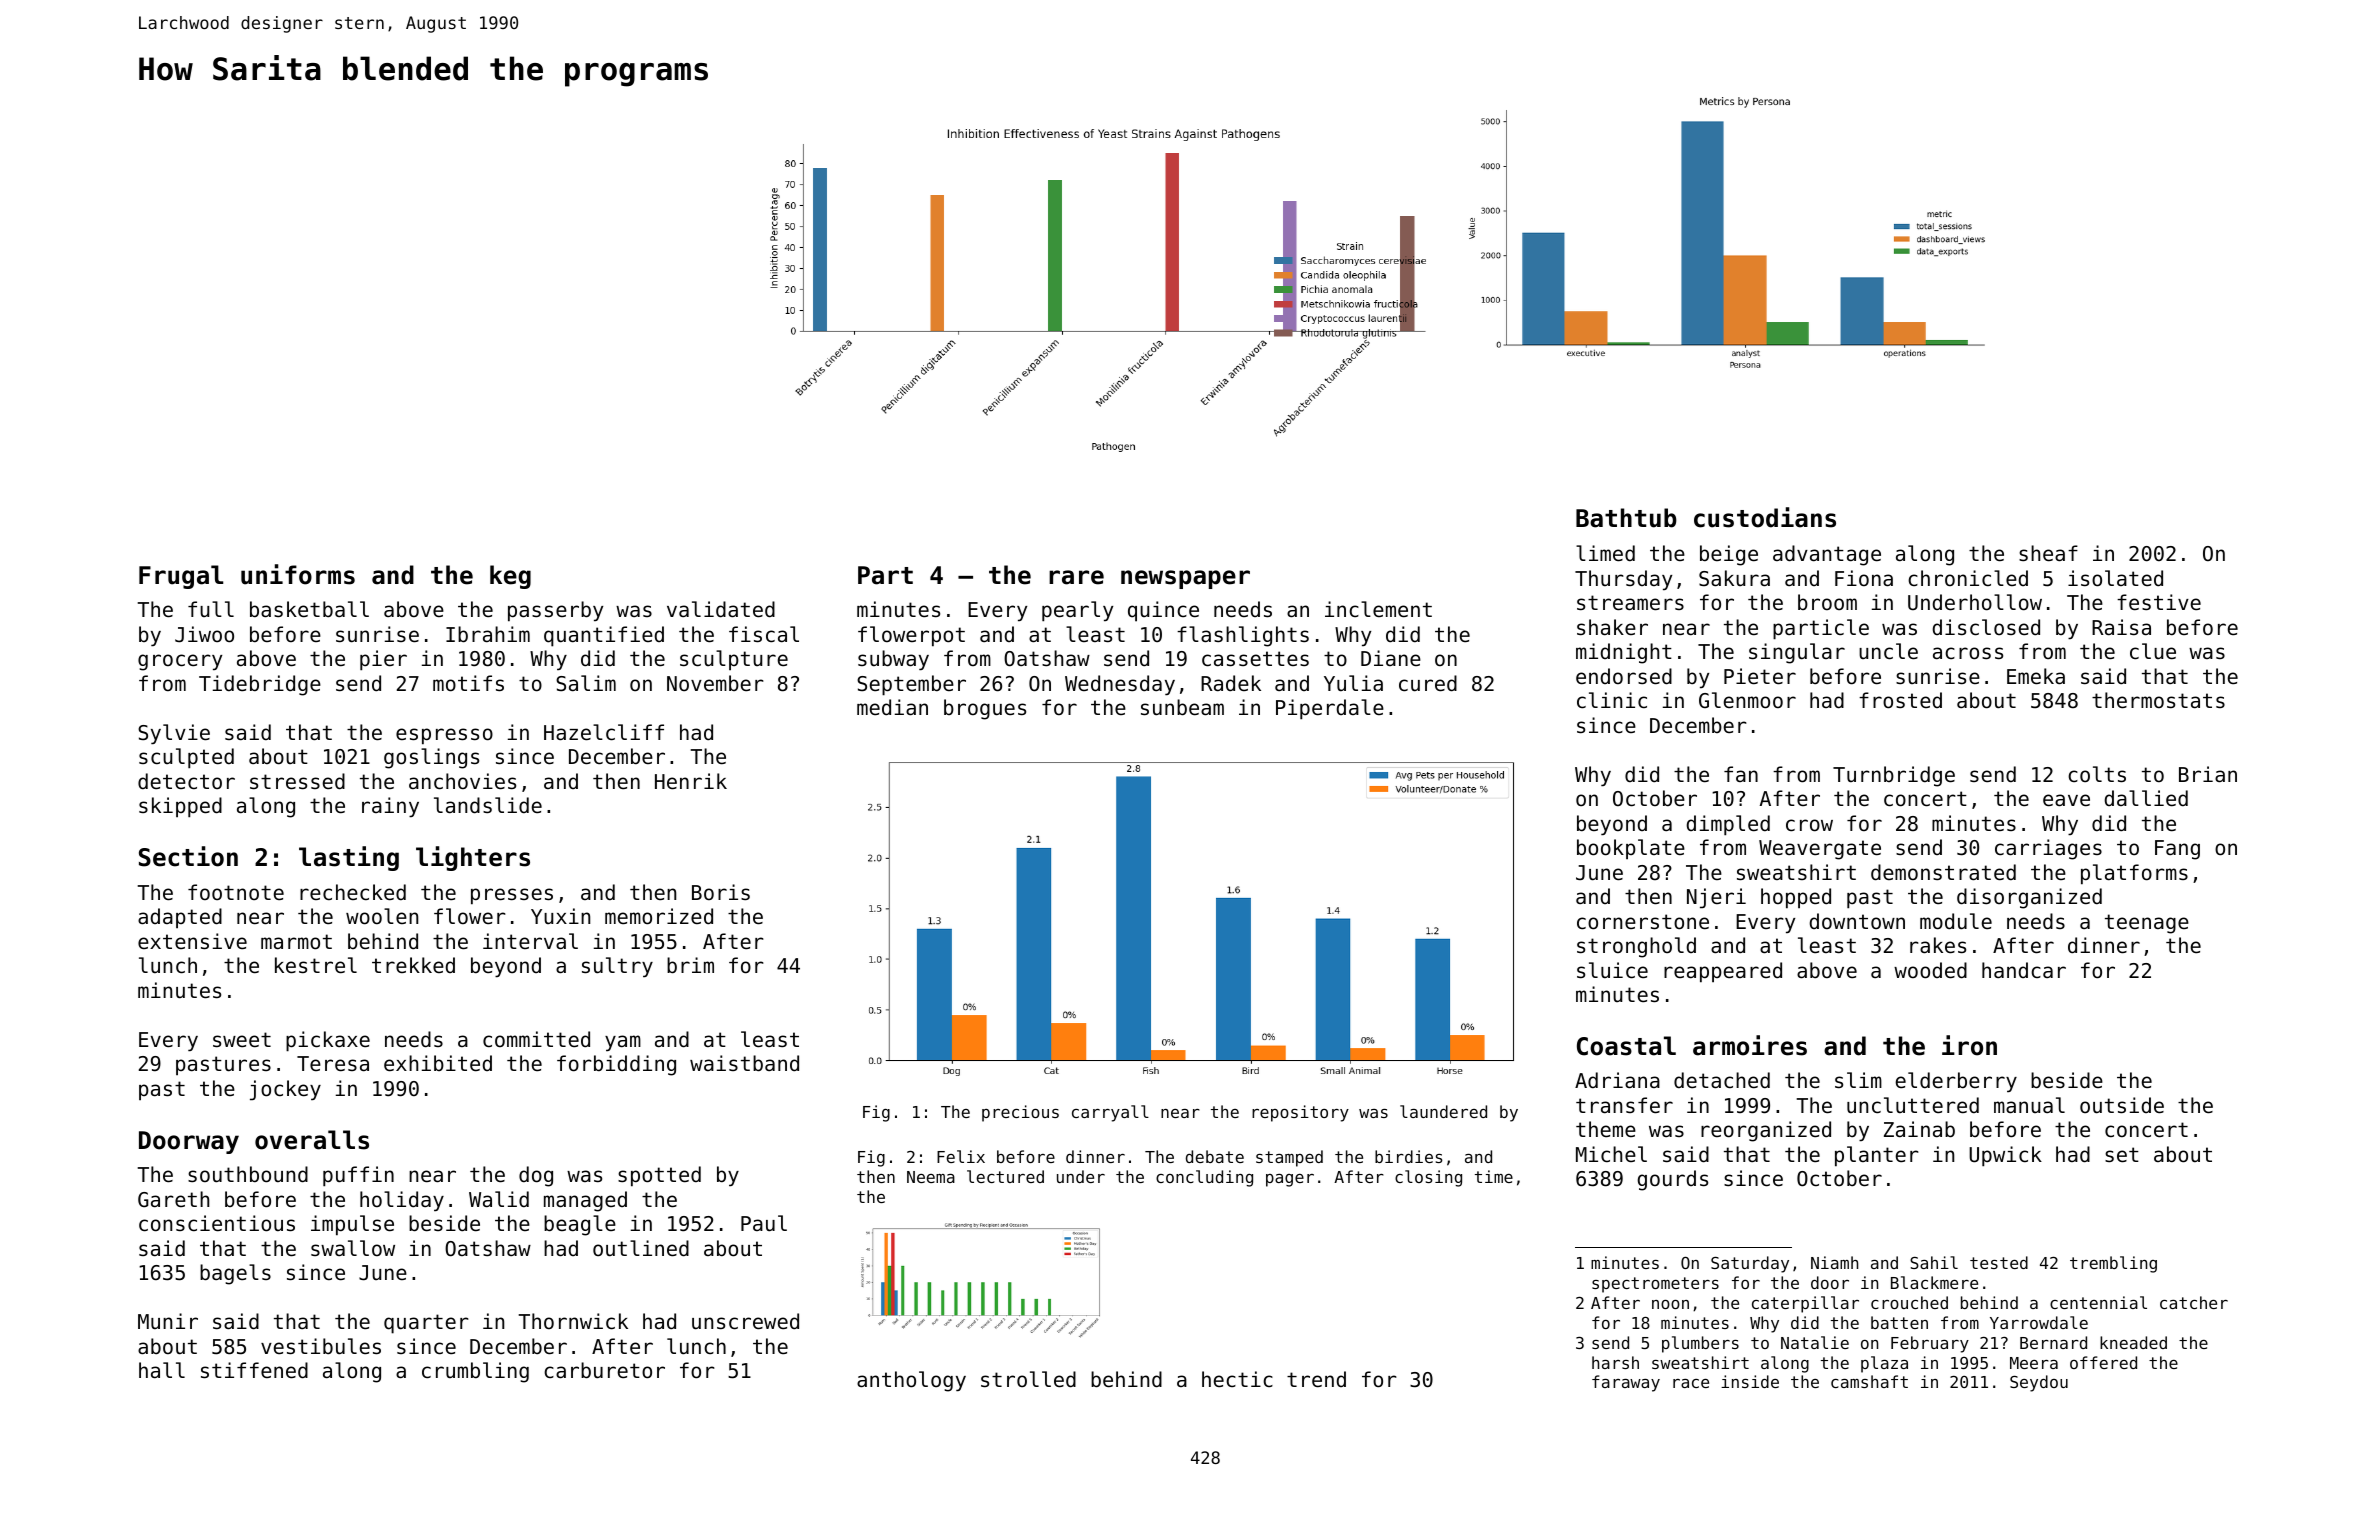 The height and width of the page is (1540, 2380). What do you see at coordinates (353, 1248) in the page?
I see `swallow` at bounding box center [353, 1248].
